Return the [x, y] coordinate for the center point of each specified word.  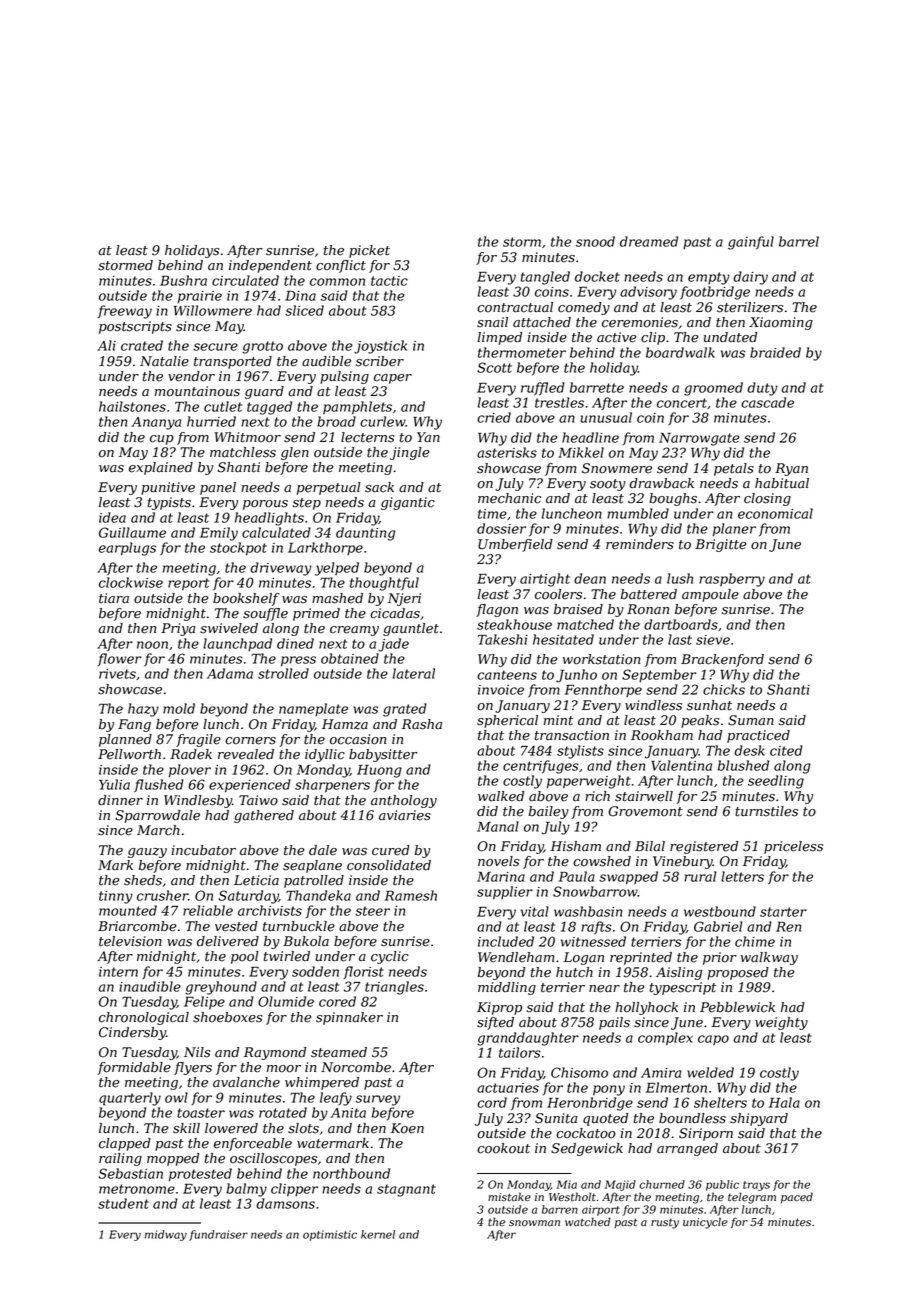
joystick [380, 347]
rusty [665, 1223]
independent [270, 266]
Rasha [422, 724]
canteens [507, 675]
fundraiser [218, 1235]
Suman [751, 720]
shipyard [759, 1119]
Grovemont [645, 811]
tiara [114, 598]
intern [118, 972]
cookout [503, 1148]
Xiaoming [781, 323]
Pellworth [129, 754]
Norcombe [356, 1067]
